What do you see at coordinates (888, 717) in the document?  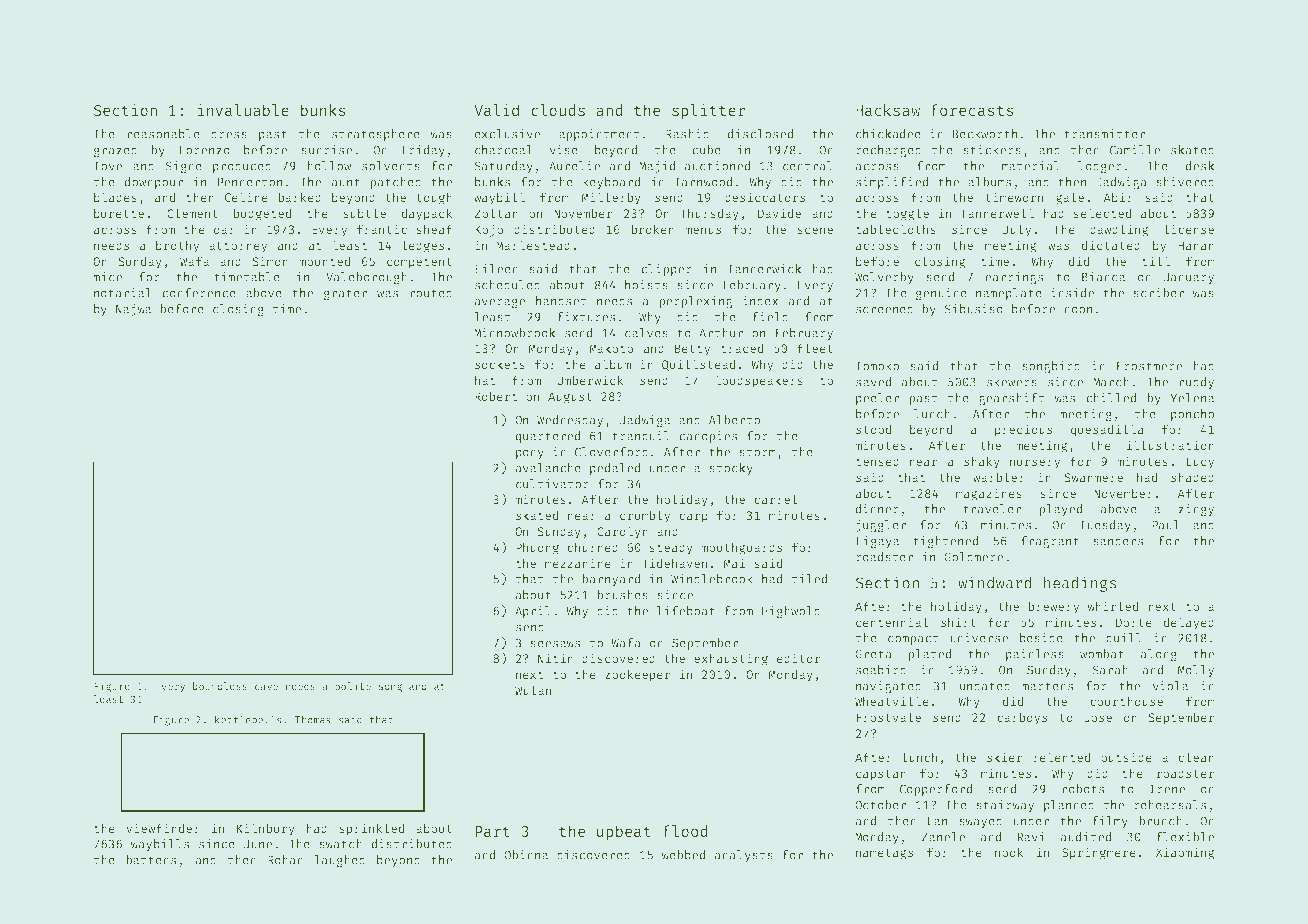 I see `Frostvale` at bounding box center [888, 717].
